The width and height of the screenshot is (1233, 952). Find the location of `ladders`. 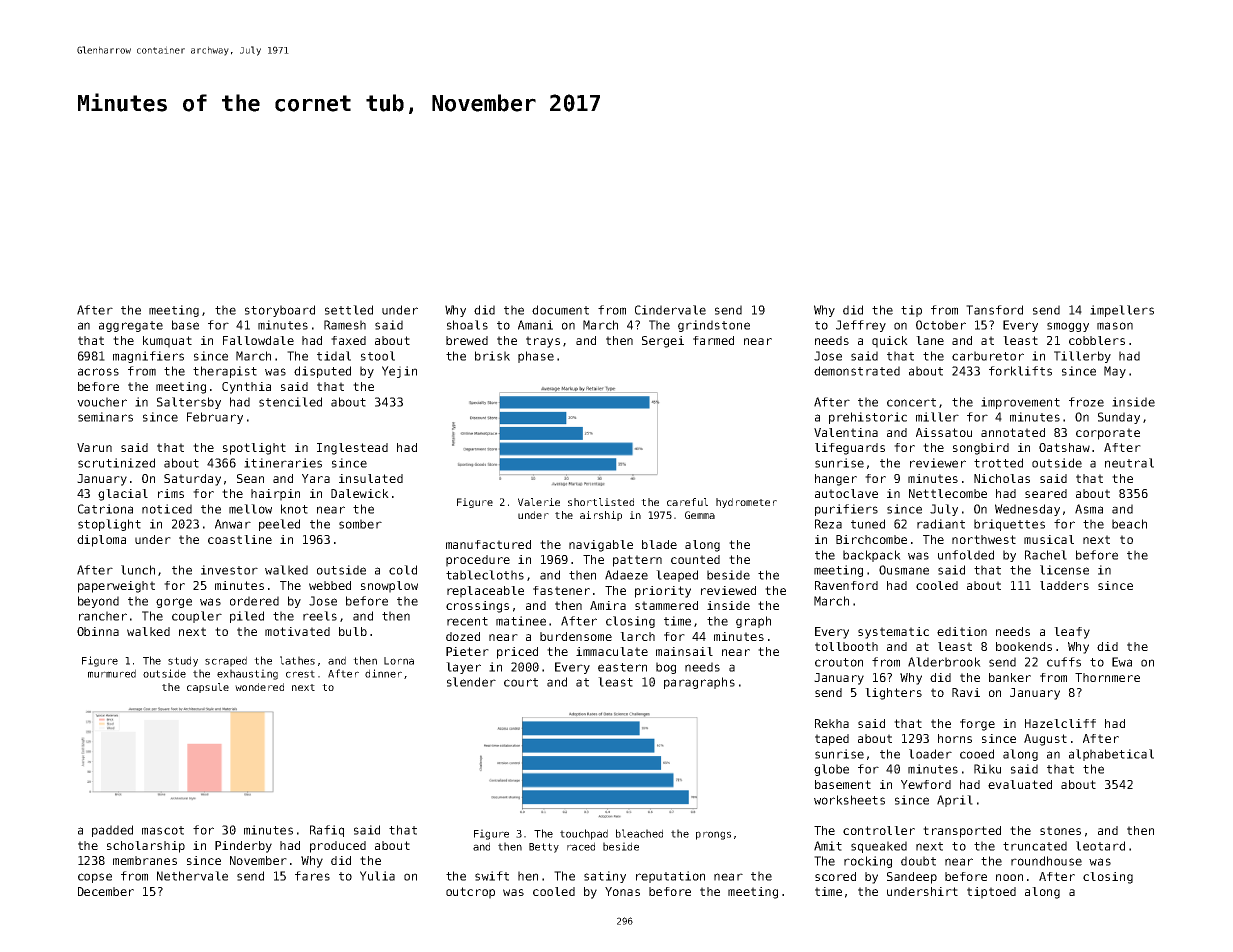

ladders is located at coordinates (1064, 585).
